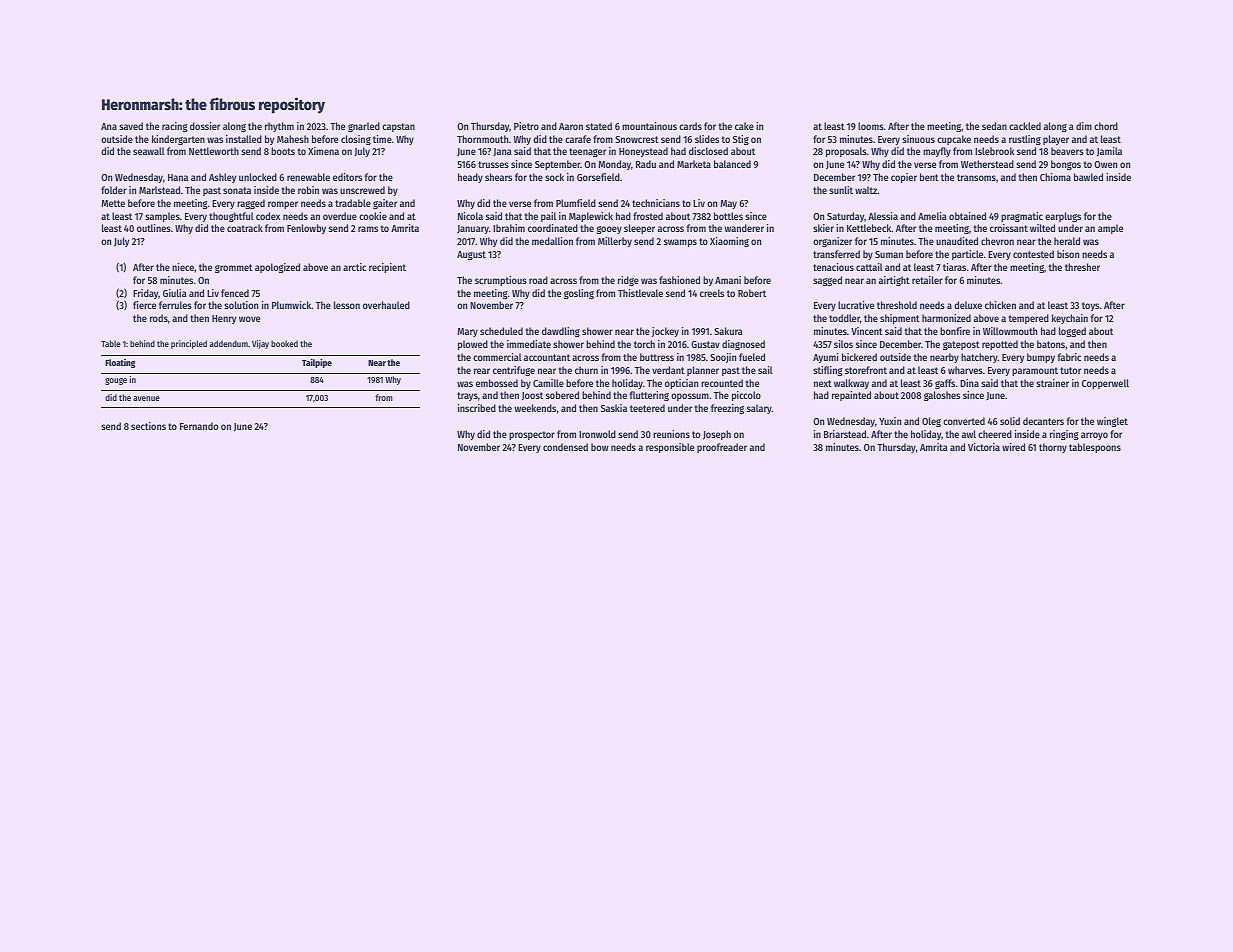 This screenshot has width=1233, height=952. I want to click on avenue, so click(146, 398).
